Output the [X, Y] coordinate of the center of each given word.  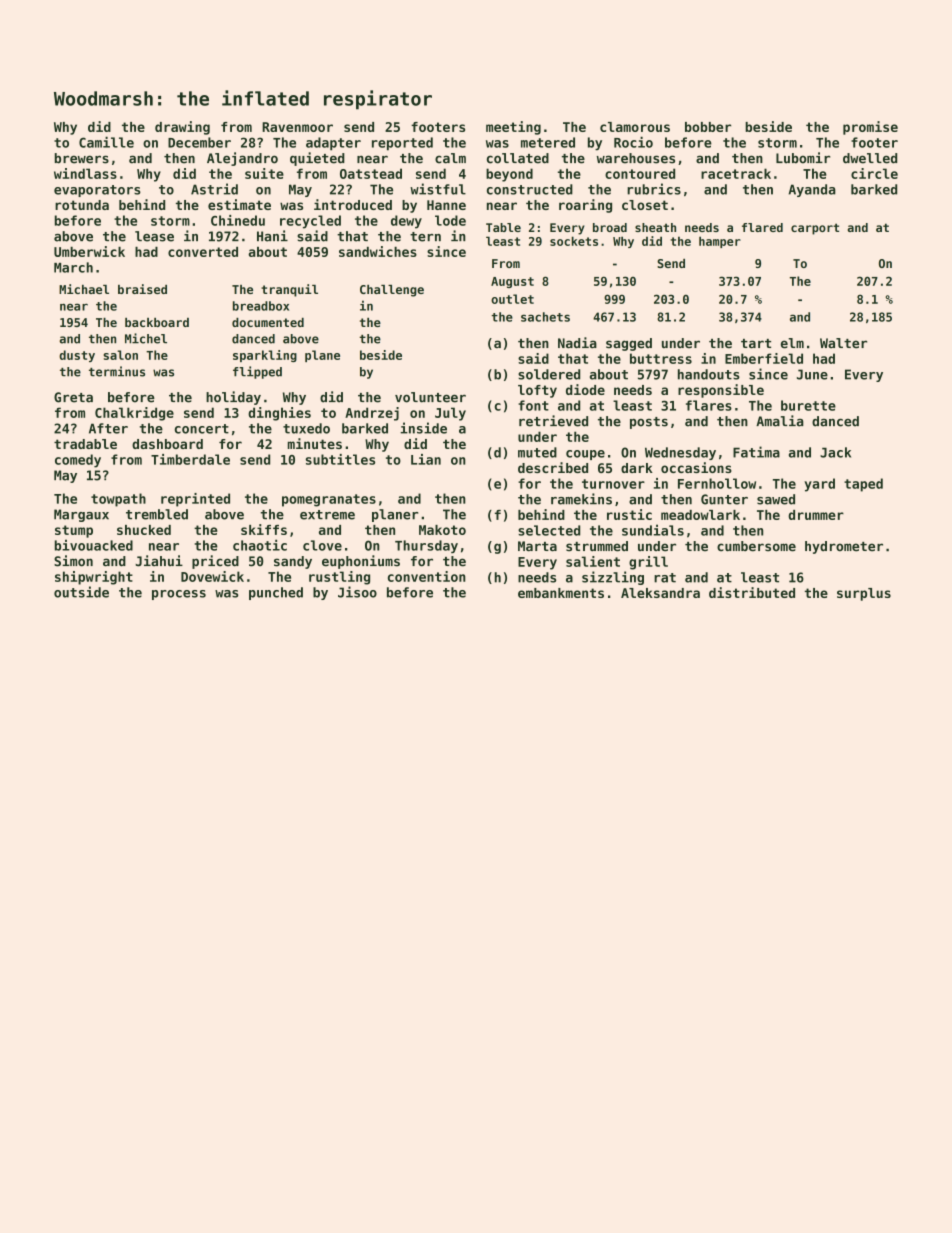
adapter [333, 144]
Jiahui [159, 561]
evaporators [97, 191]
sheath [655, 227]
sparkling [265, 356]
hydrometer [844, 547]
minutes [315, 443]
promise [870, 128]
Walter [843, 343]
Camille [106, 142]
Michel [146, 338]
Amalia [780, 421]
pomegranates [329, 500]
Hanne [446, 205]
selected [549, 530]
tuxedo [306, 428]
